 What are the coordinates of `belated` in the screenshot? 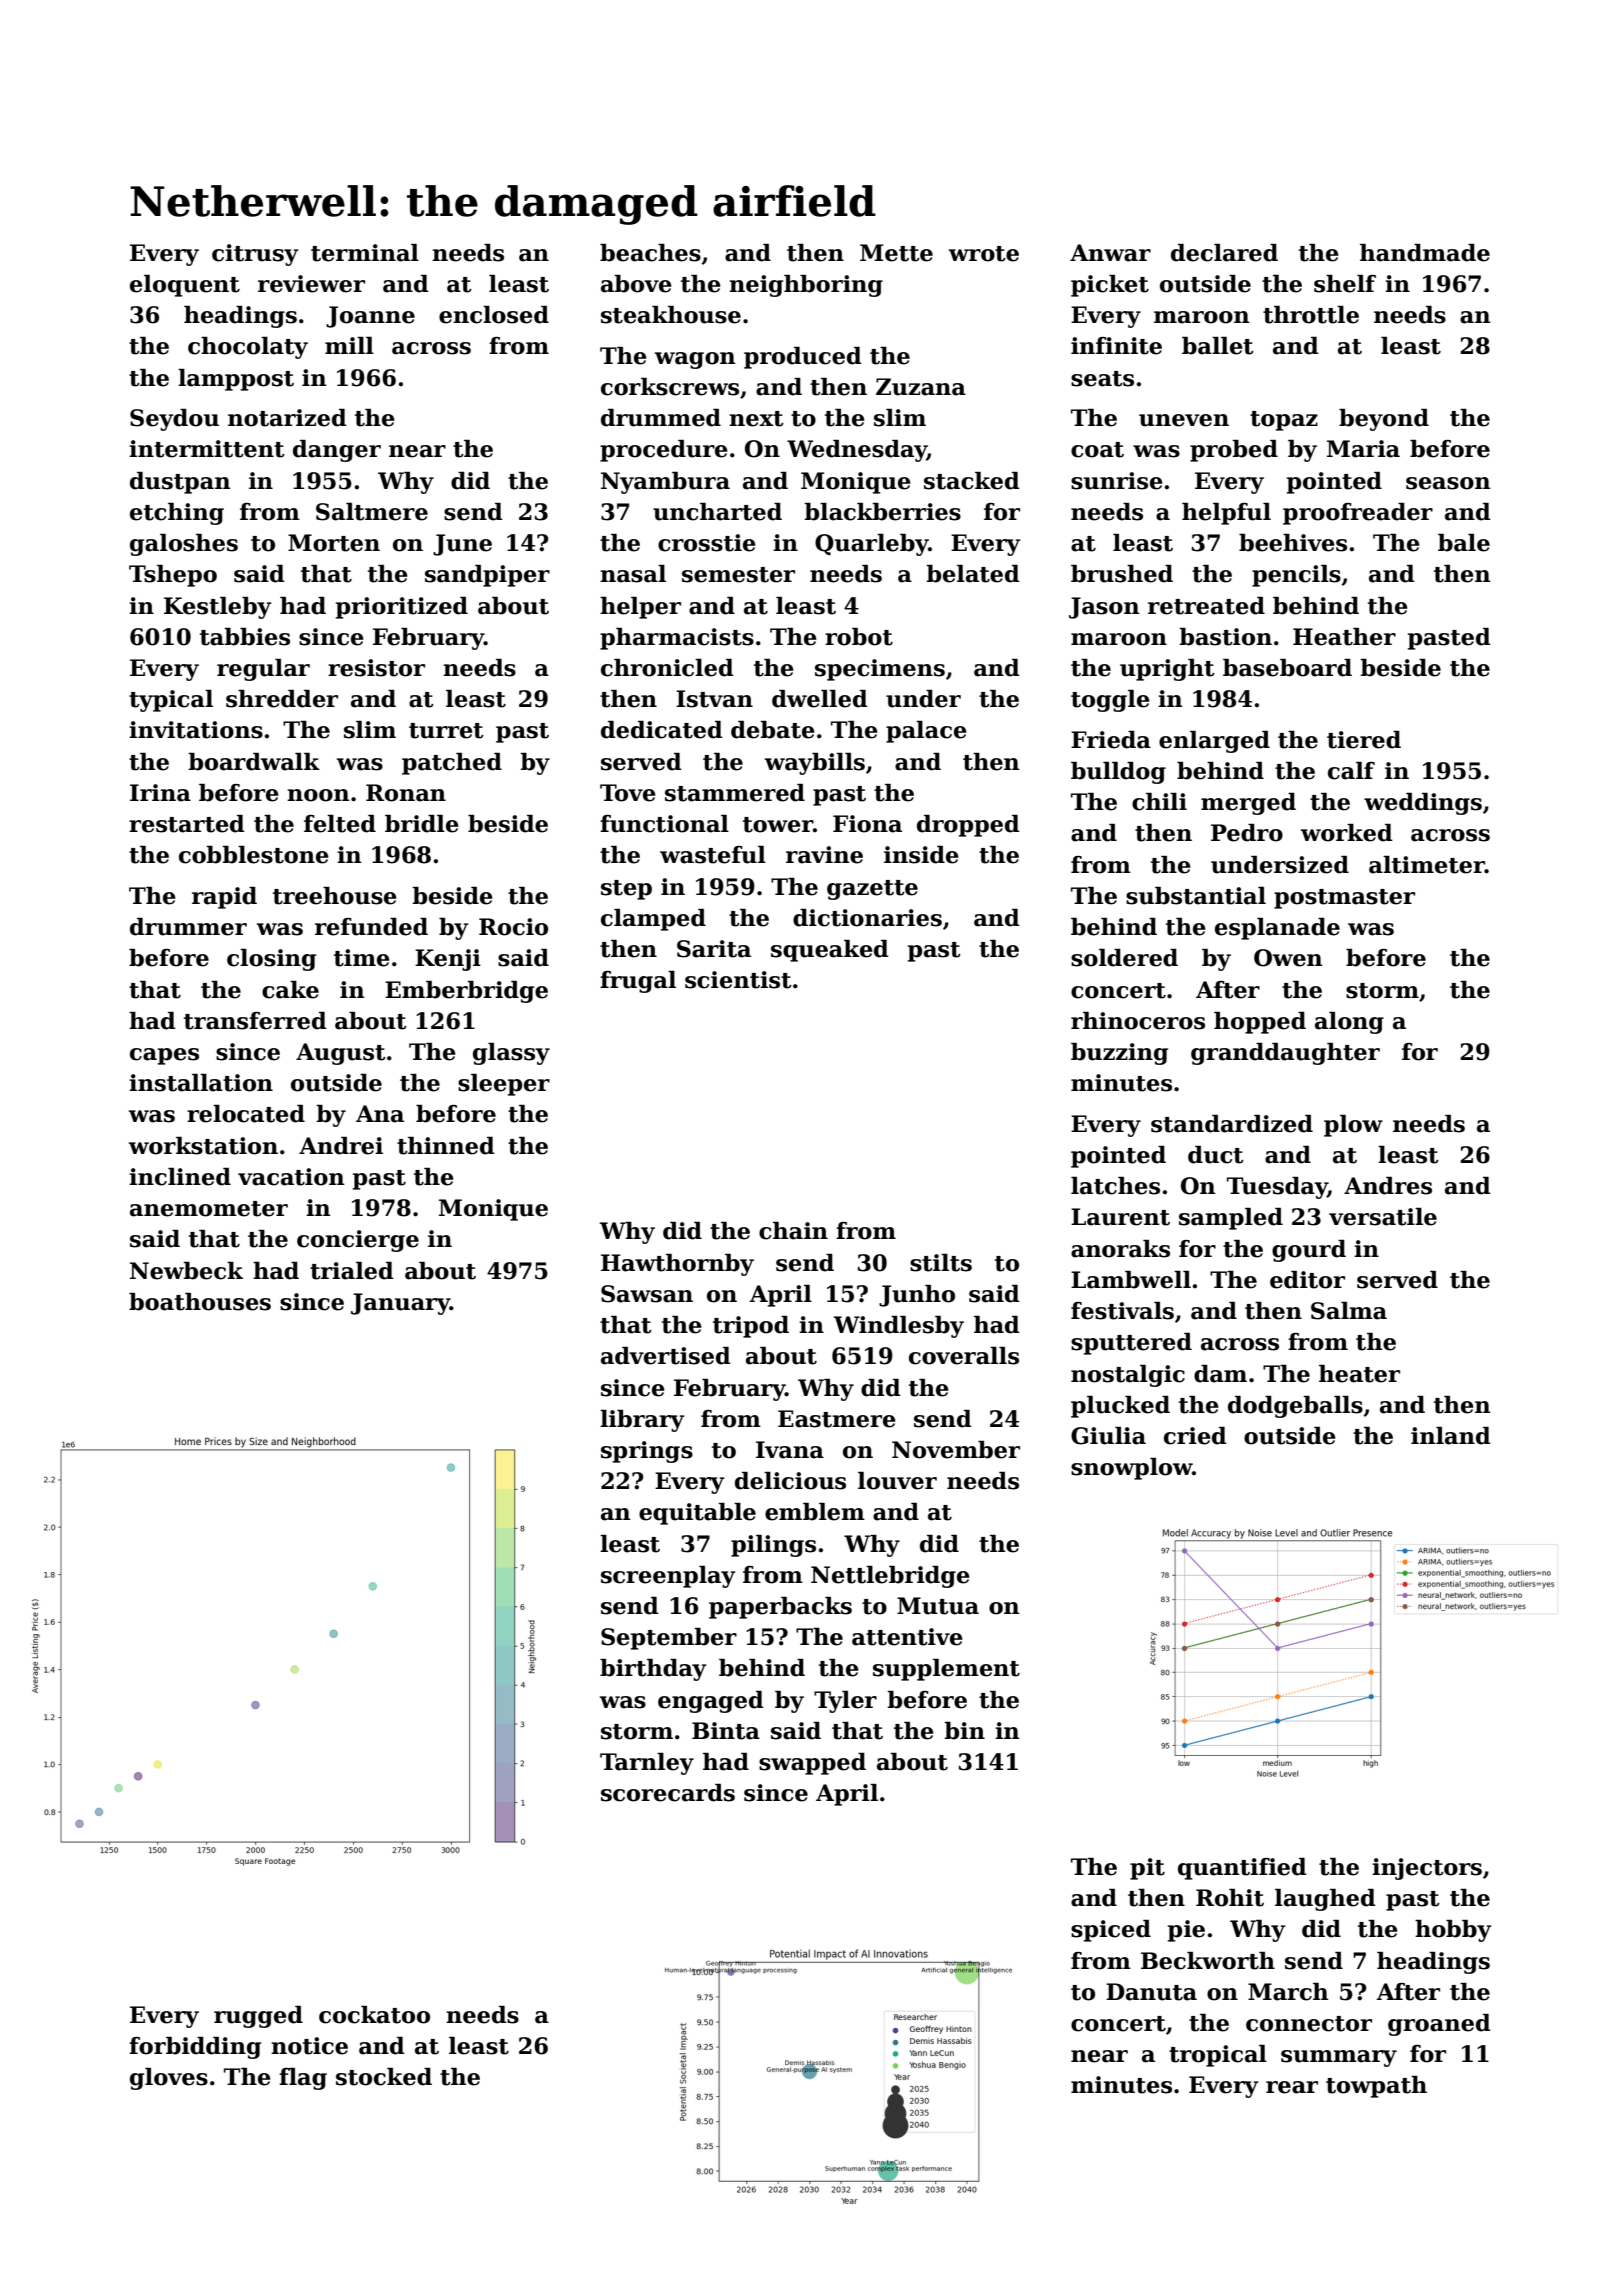 It's located at (973, 574).
